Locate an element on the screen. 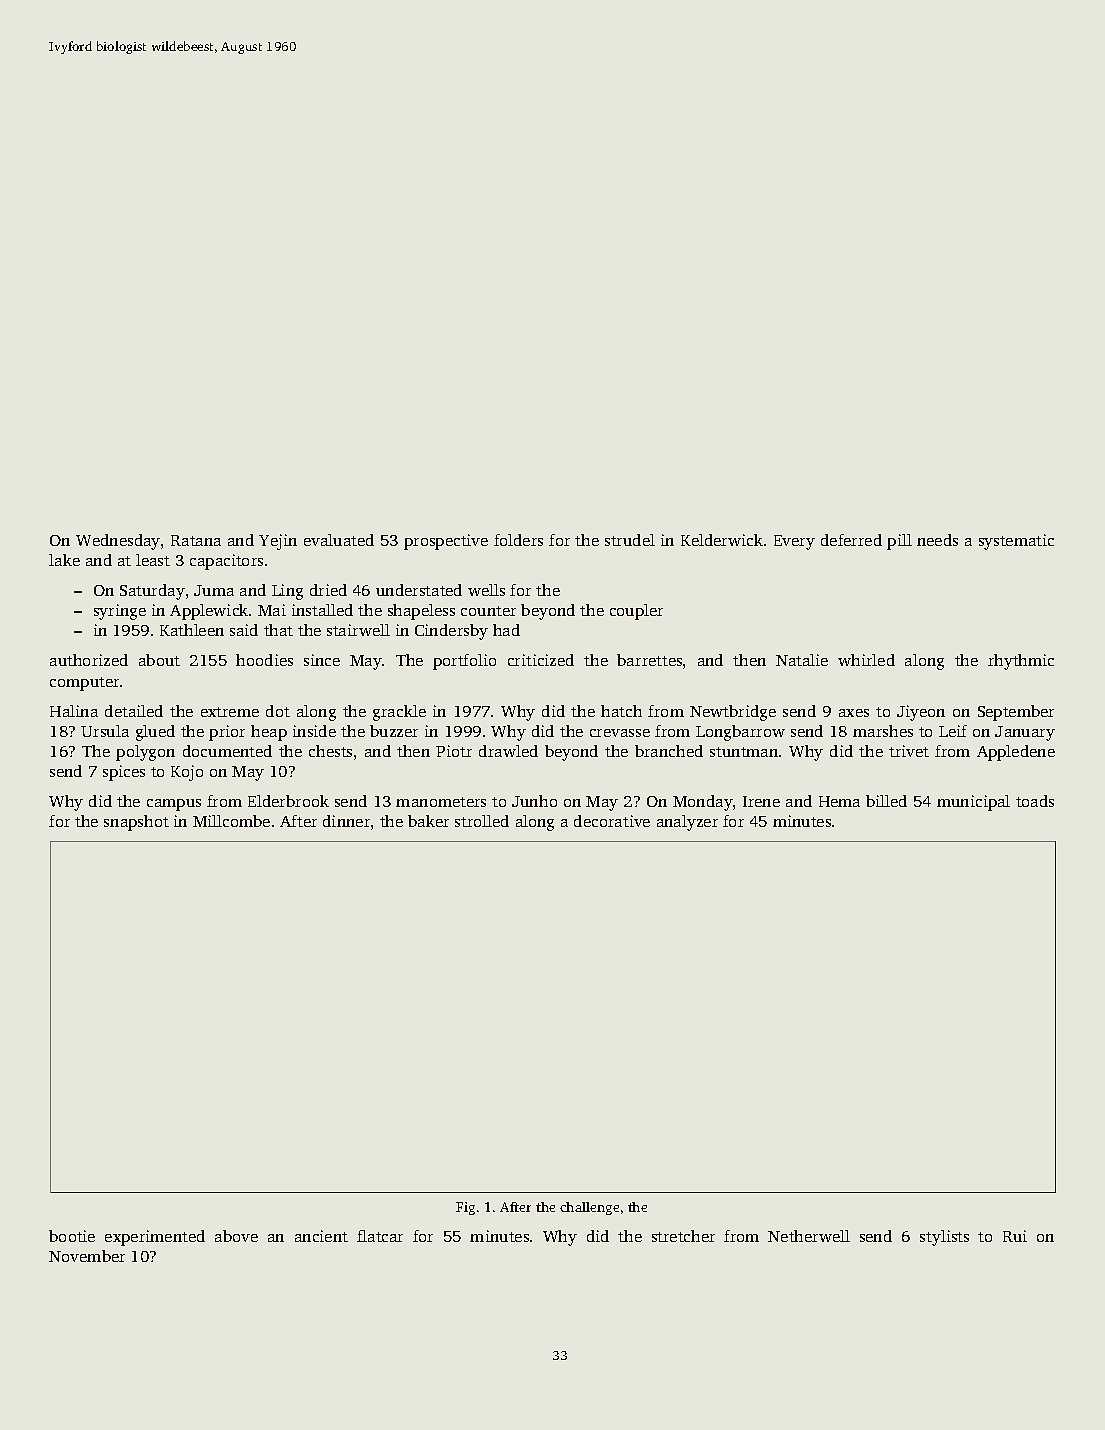  dried is located at coordinates (328, 590).
